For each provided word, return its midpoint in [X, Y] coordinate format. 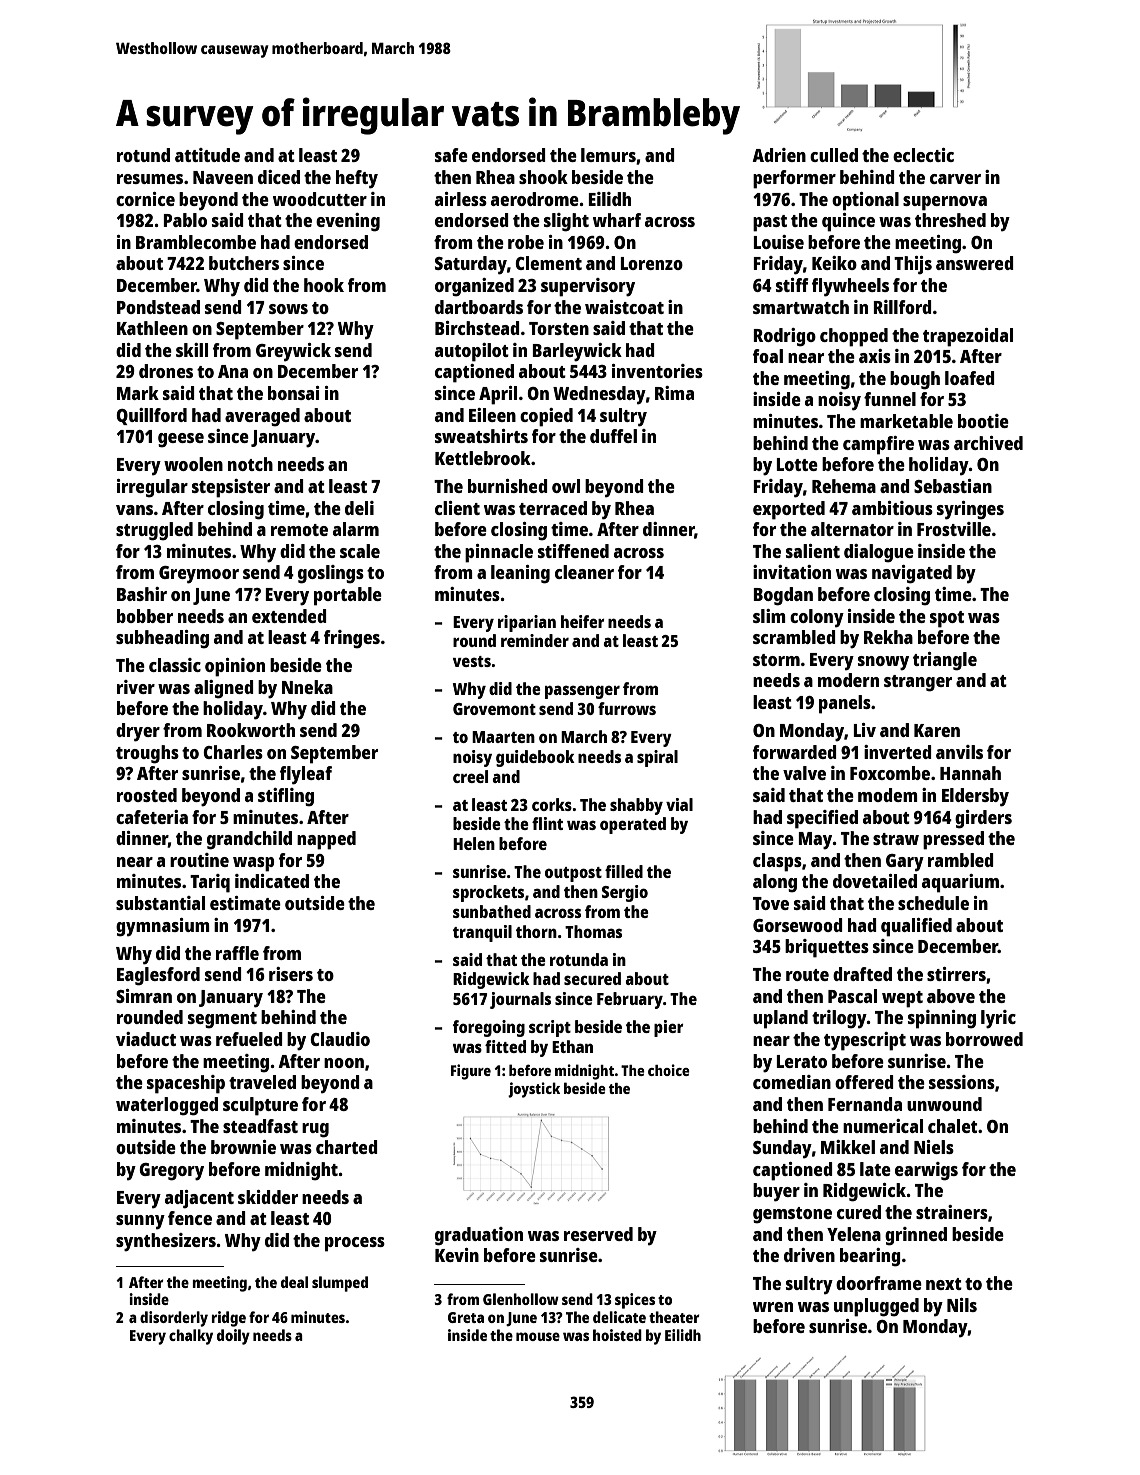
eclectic [923, 155]
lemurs [608, 155]
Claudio [340, 1039]
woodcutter [320, 199]
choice [669, 1070]
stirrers [956, 974]
